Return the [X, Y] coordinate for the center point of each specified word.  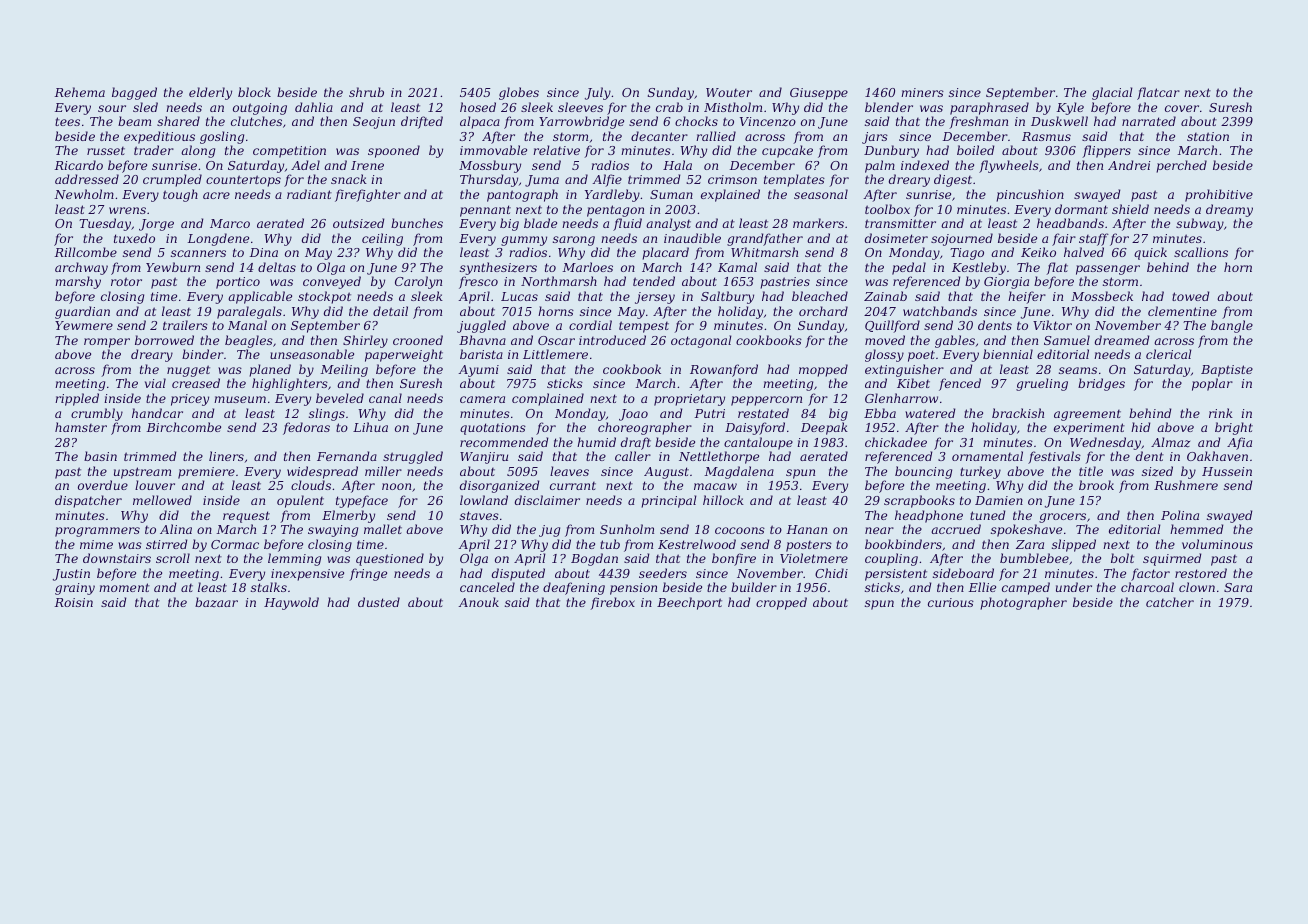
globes [519, 93]
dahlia [314, 107]
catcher [1170, 602]
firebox [612, 603]
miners [922, 92]
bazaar [216, 602]
